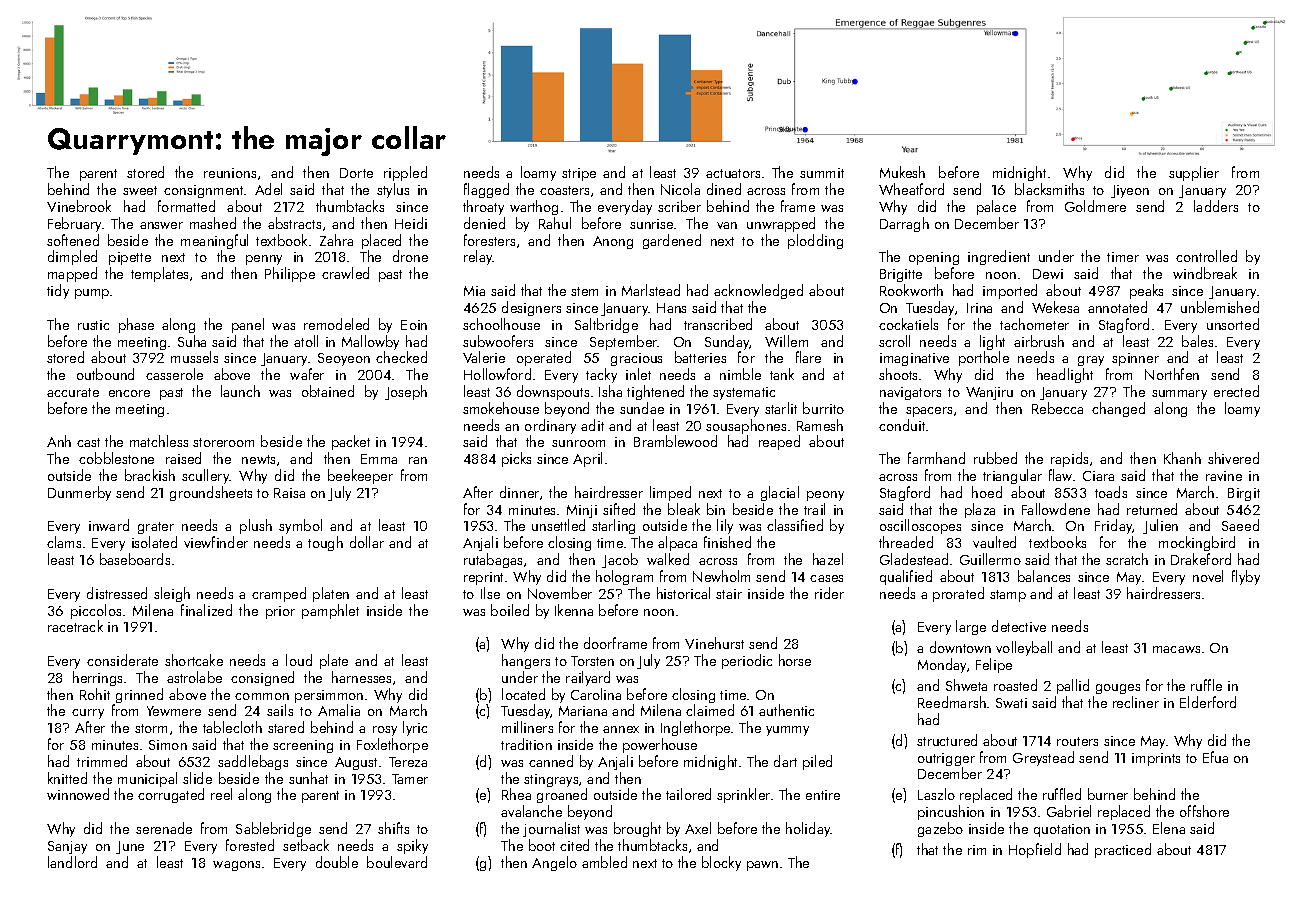 This screenshot has width=1308, height=924. Describe the element at coordinates (1244, 494) in the screenshot. I see `Birgit` at that location.
